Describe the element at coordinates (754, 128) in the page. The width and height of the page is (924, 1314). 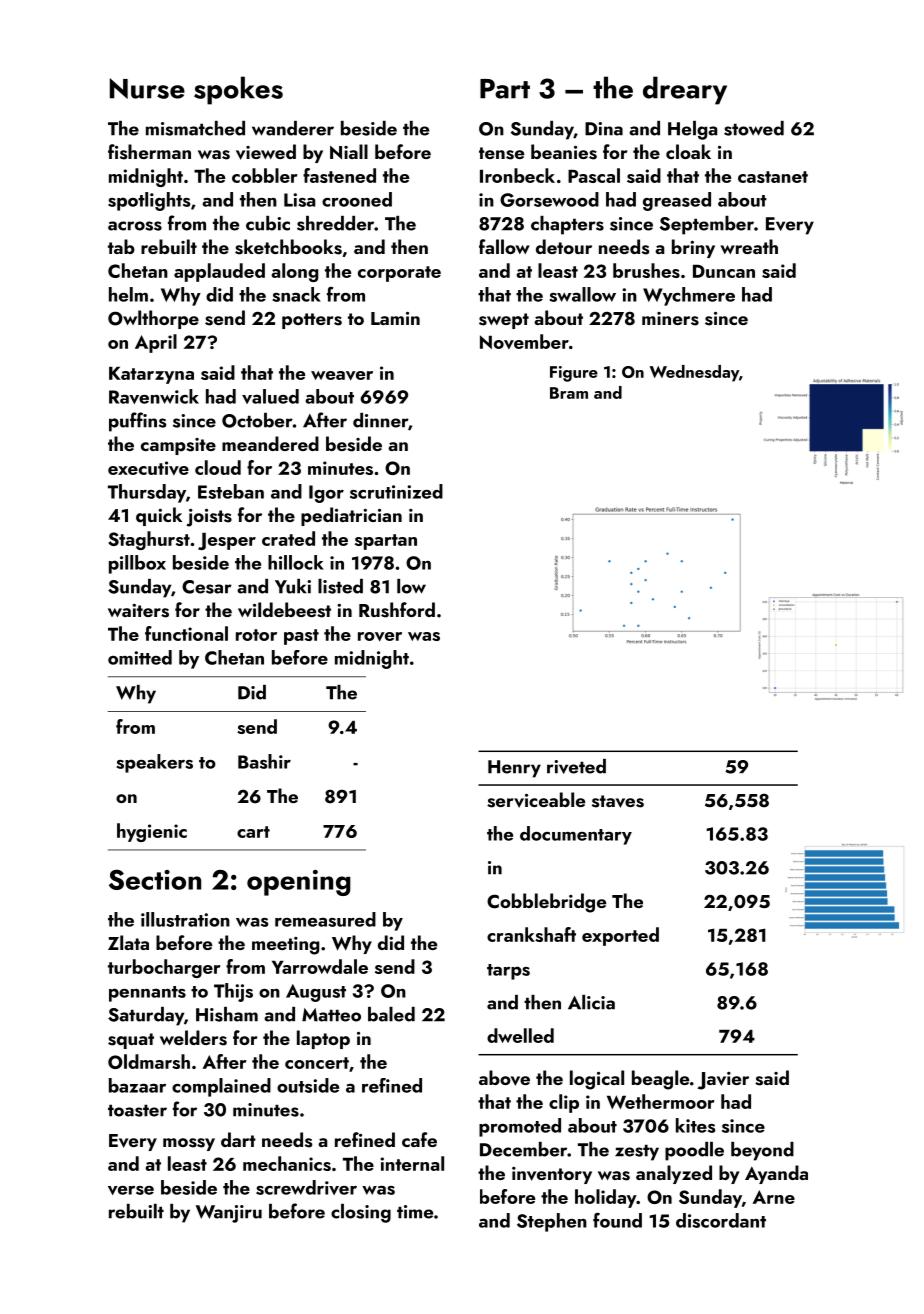
I see `stowed` at that location.
